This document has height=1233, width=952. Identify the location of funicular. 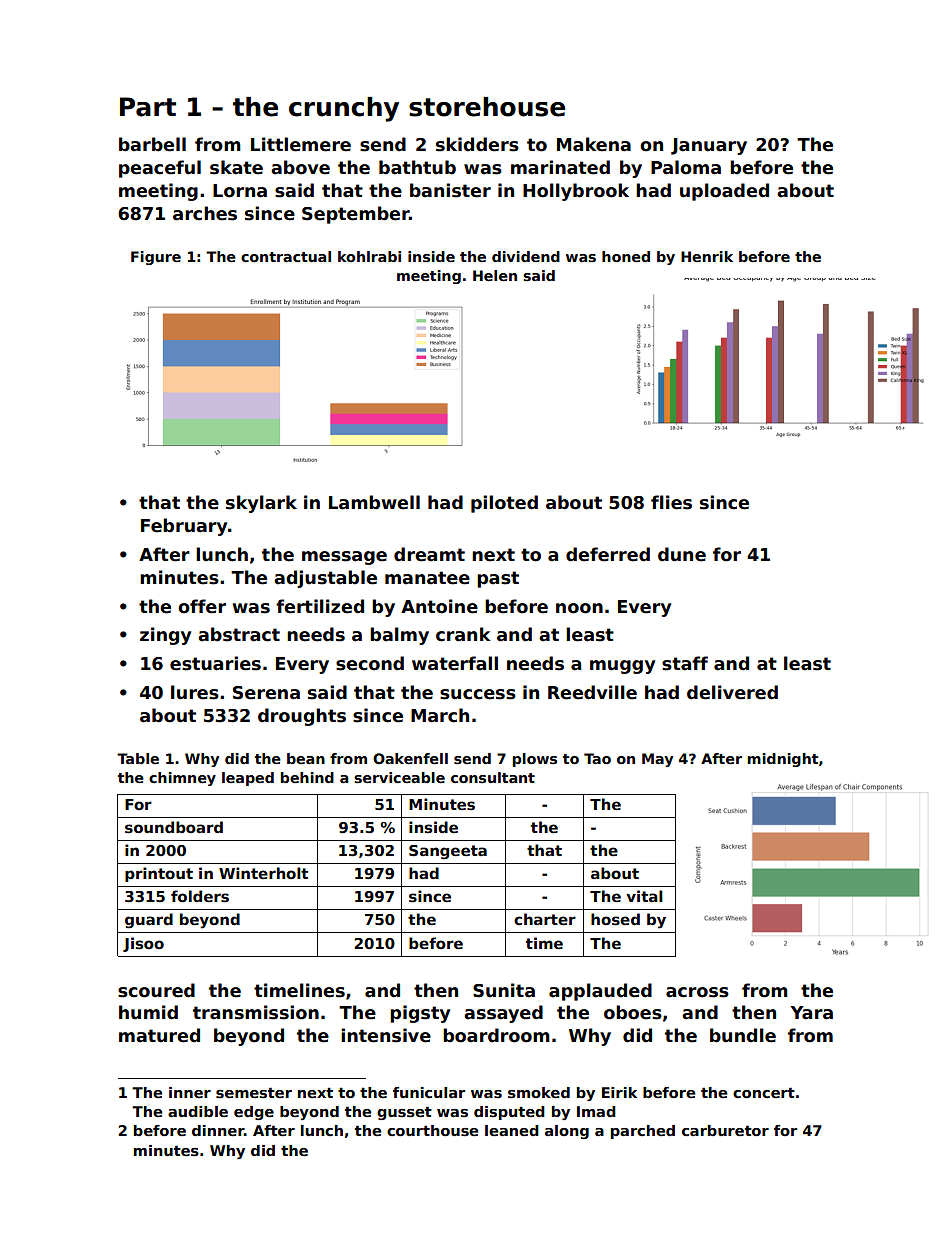
(429, 1092).
